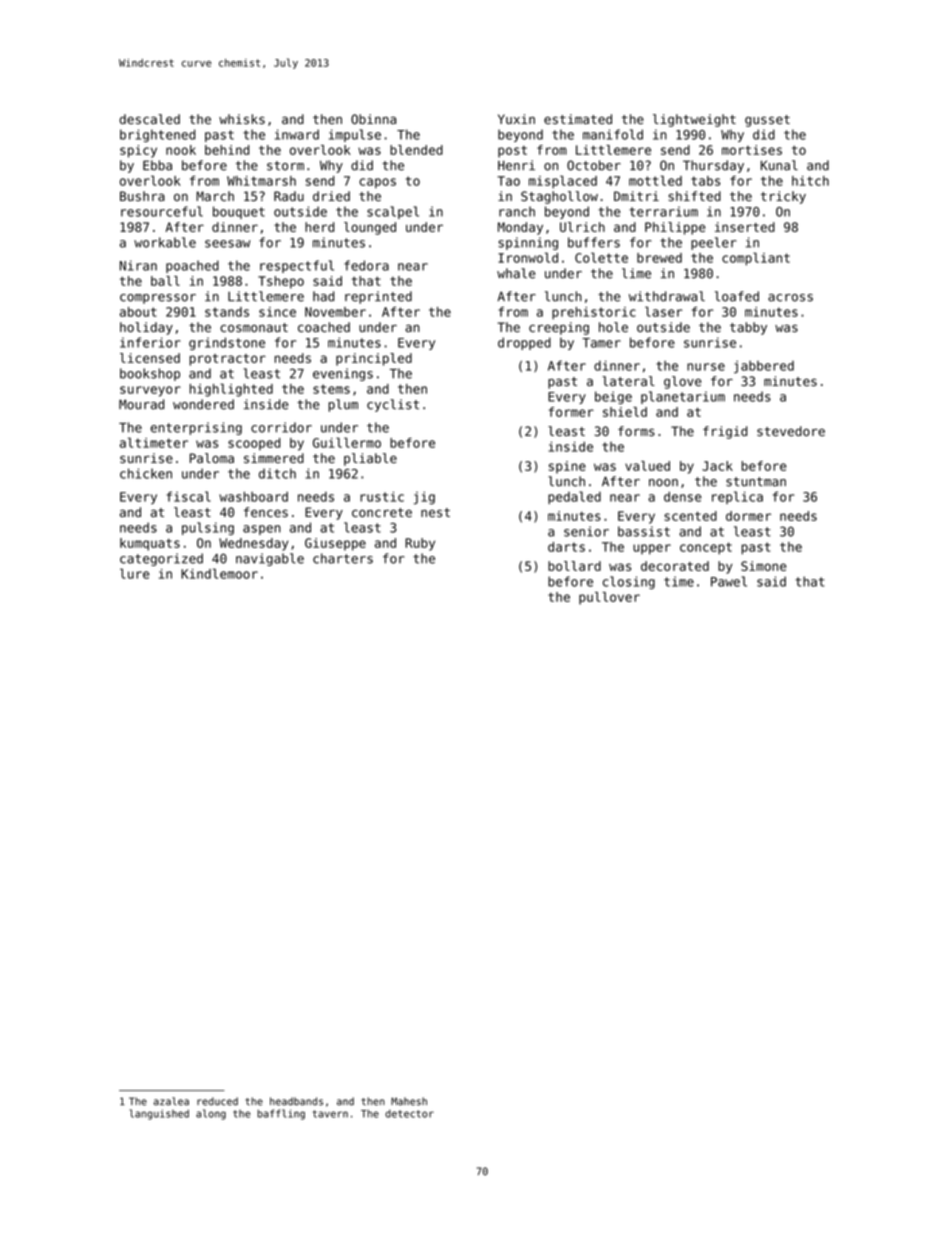 The image size is (952, 1233). I want to click on capos, so click(377, 183).
